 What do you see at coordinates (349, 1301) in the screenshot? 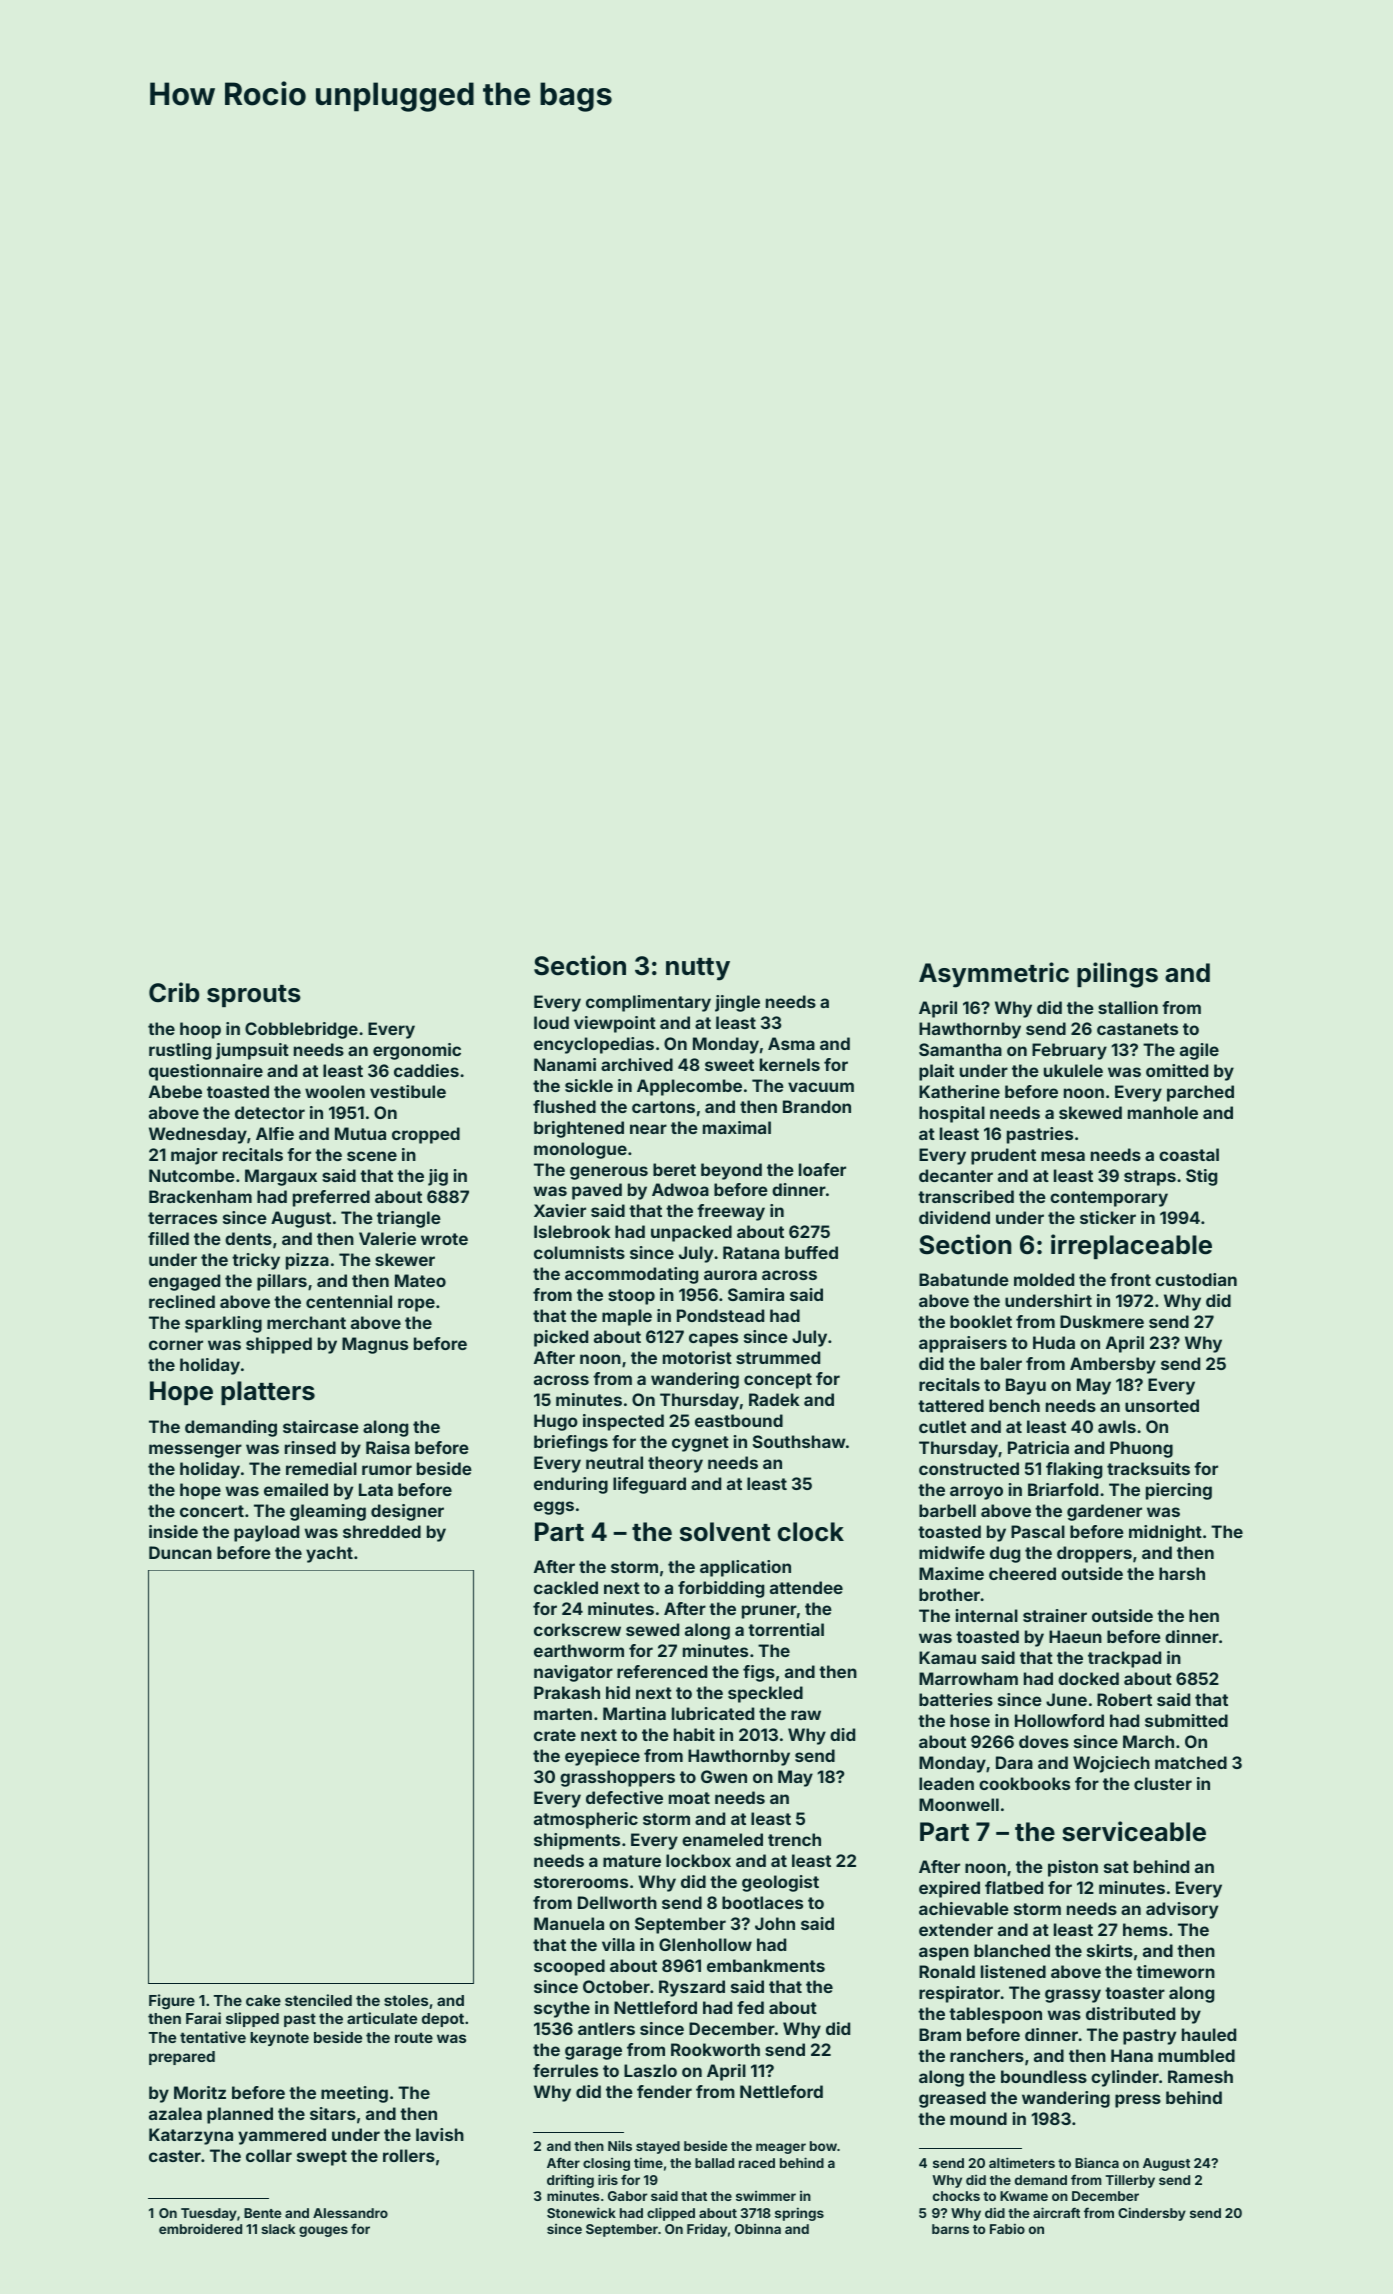
I see `centennial` at bounding box center [349, 1301].
